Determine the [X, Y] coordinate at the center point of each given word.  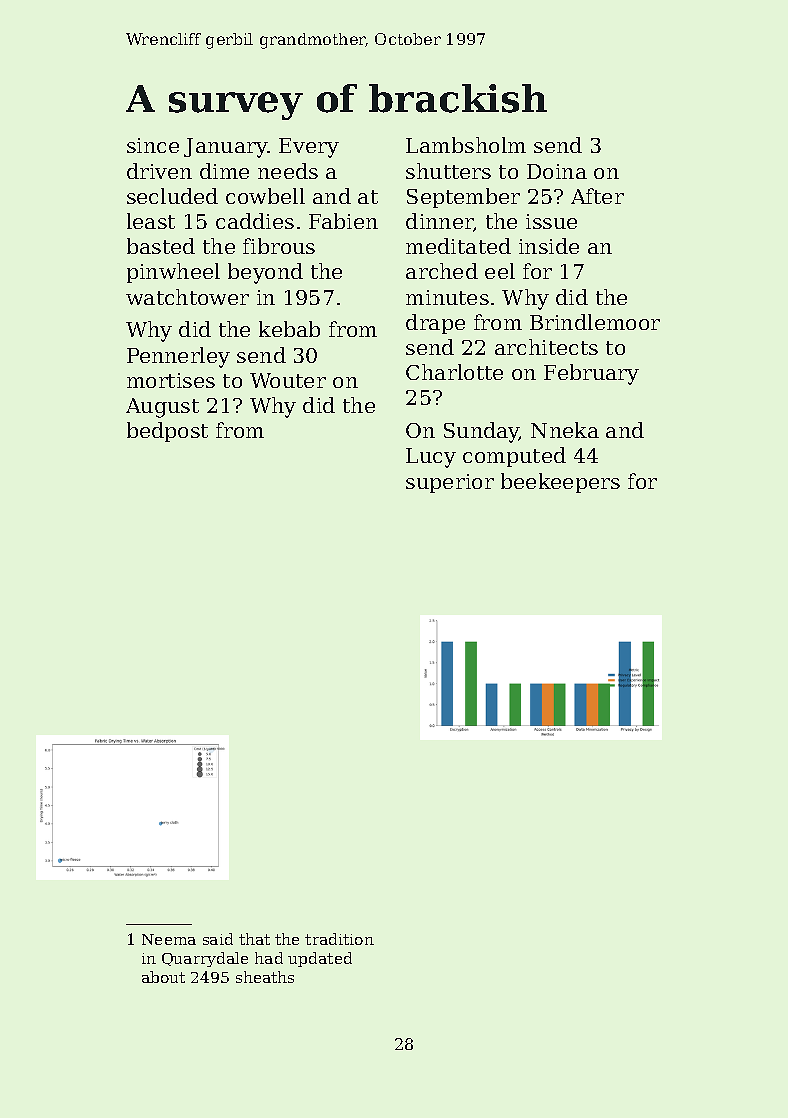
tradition [339, 939]
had [269, 958]
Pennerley [178, 357]
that [254, 939]
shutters [448, 171]
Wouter [288, 380]
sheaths [265, 977]
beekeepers [560, 483]
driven [159, 171]
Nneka [565, 430]
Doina [557, 171]
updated [320, 959]
